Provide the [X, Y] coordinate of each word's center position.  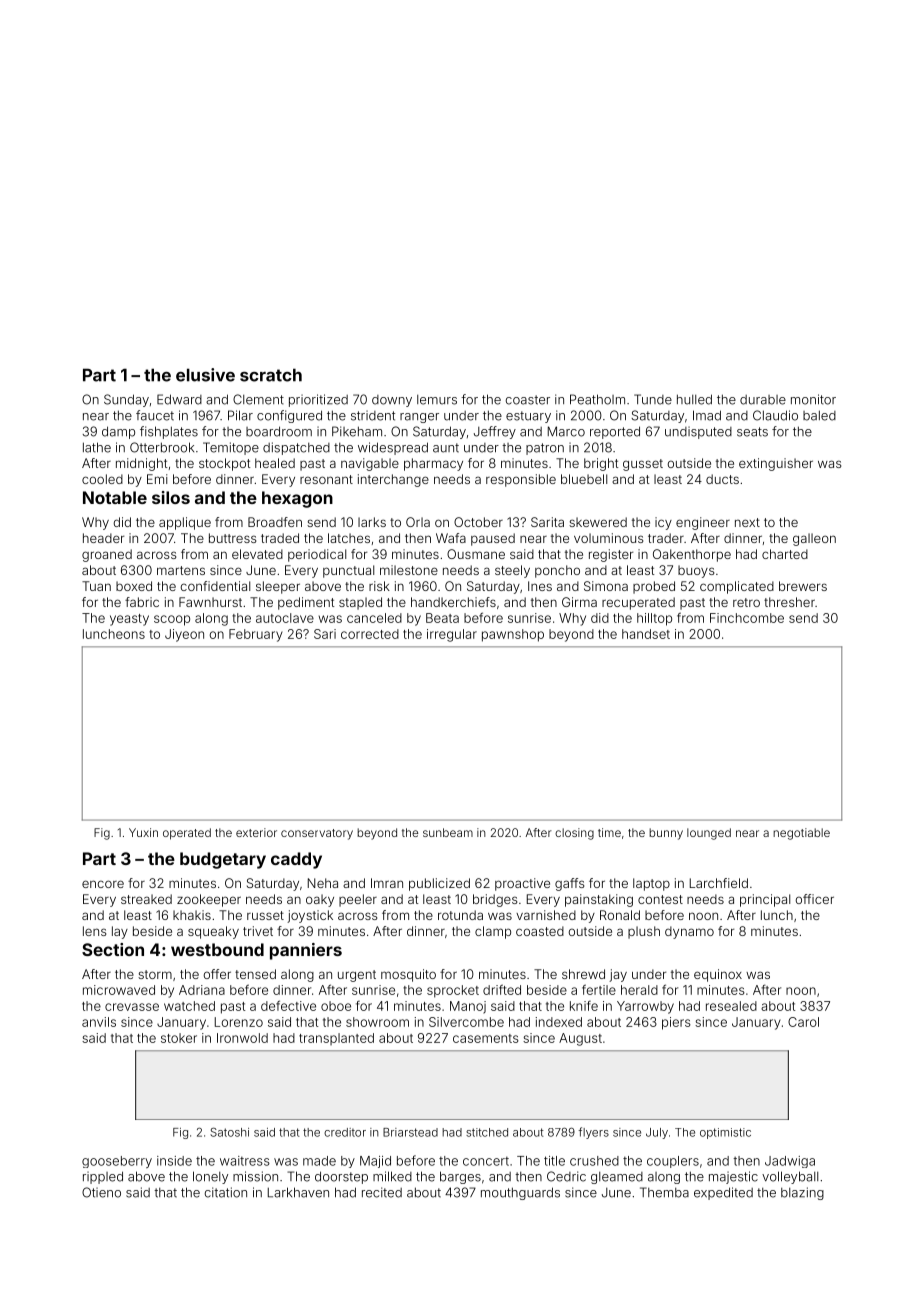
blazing [802, 1193]
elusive [205, 375]
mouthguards [520, 1193]
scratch [271, 375]
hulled [694, 399]
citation [225, 1192]
